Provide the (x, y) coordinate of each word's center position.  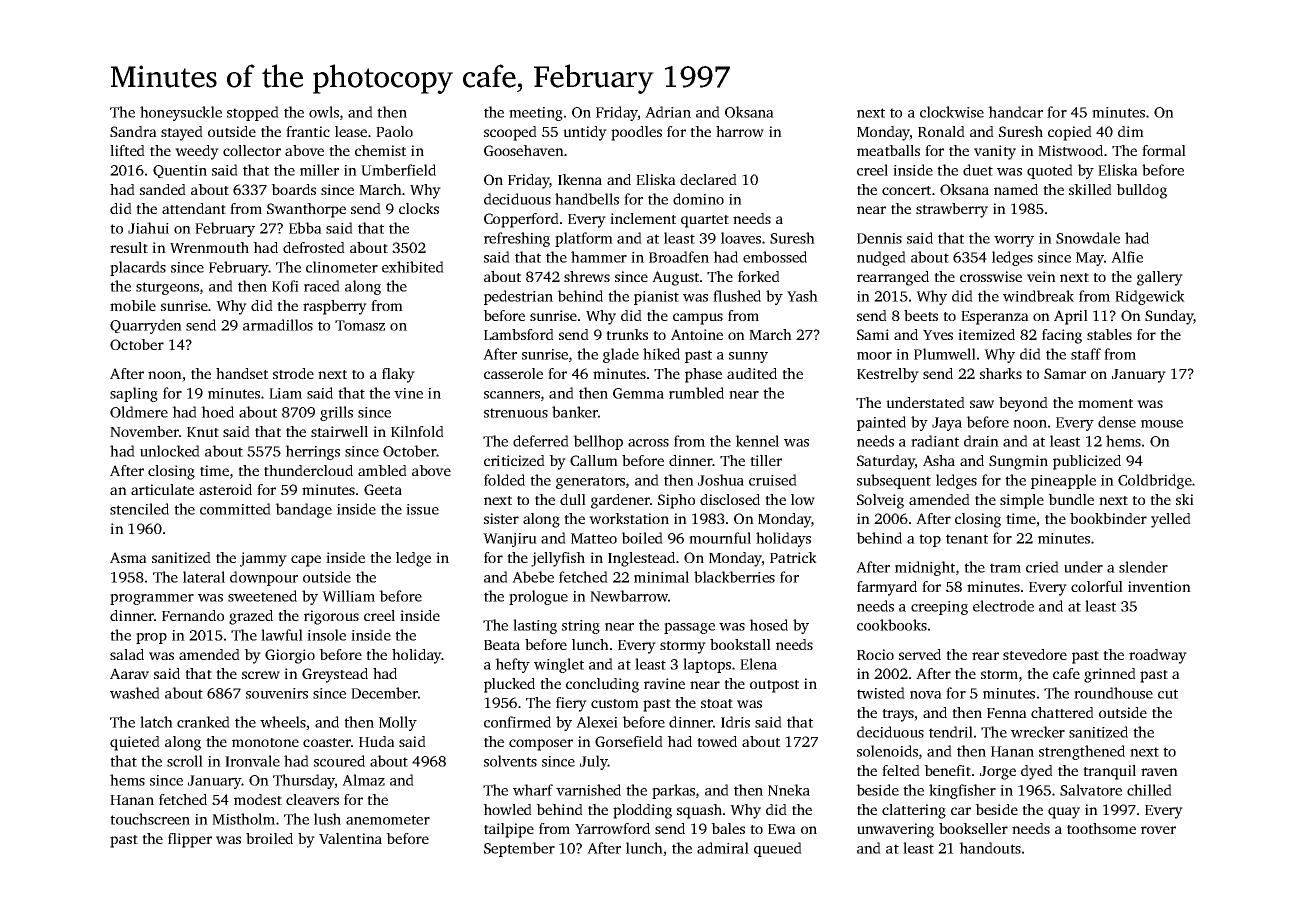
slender (1143, 567)
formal (1164, 150)
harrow (740, 131)
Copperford (521, 220)
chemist (380, 150)
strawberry (952, 210)
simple (1022, 501)
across (648, 443)
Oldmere (139, 412)
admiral (723, 848)
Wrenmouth (209, 247)
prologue (538, 597)
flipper (190, 840)
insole (326, 635)
